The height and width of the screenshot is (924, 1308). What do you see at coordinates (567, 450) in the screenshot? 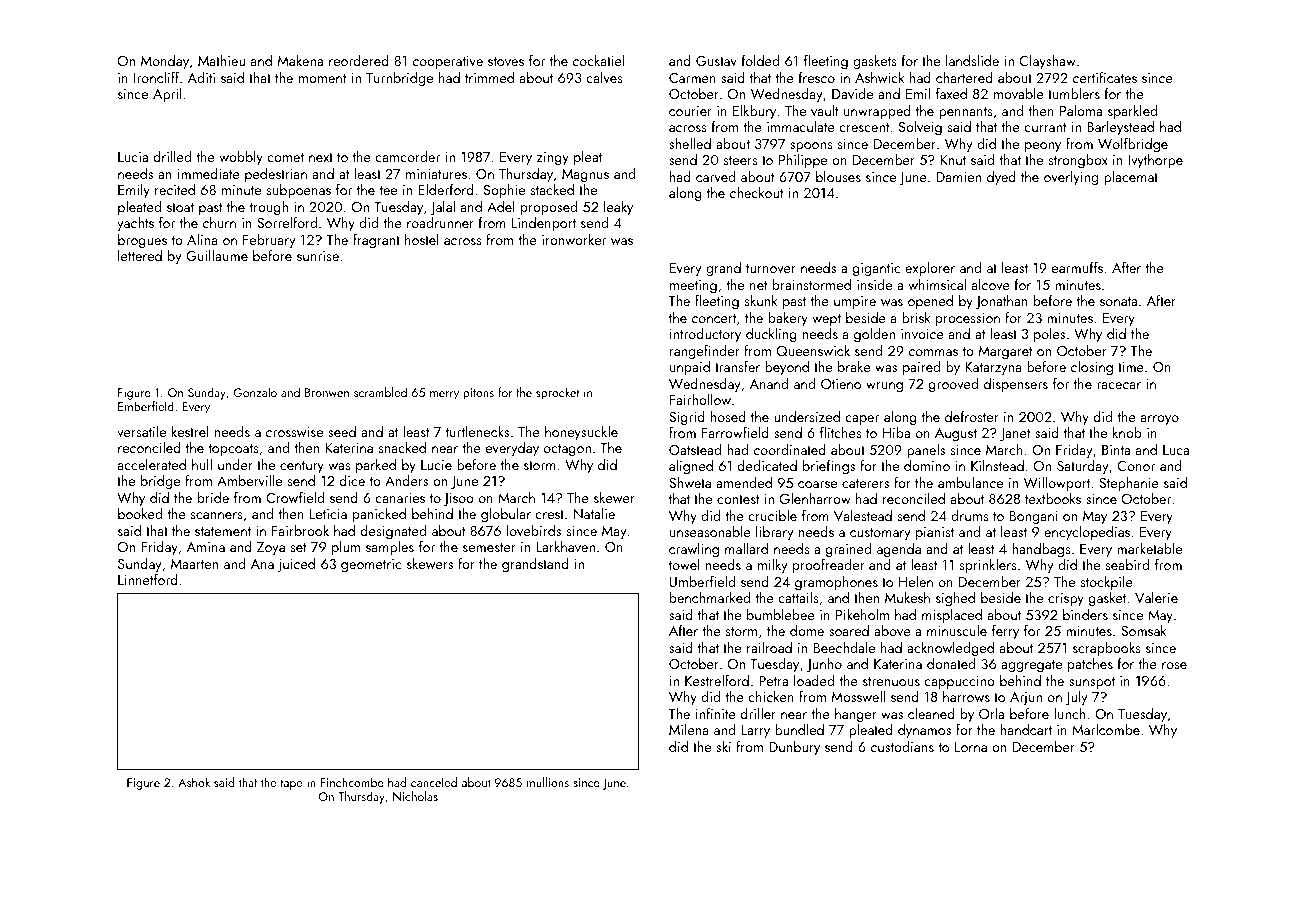
I see `octagon` at bounding box center [567, 450].
